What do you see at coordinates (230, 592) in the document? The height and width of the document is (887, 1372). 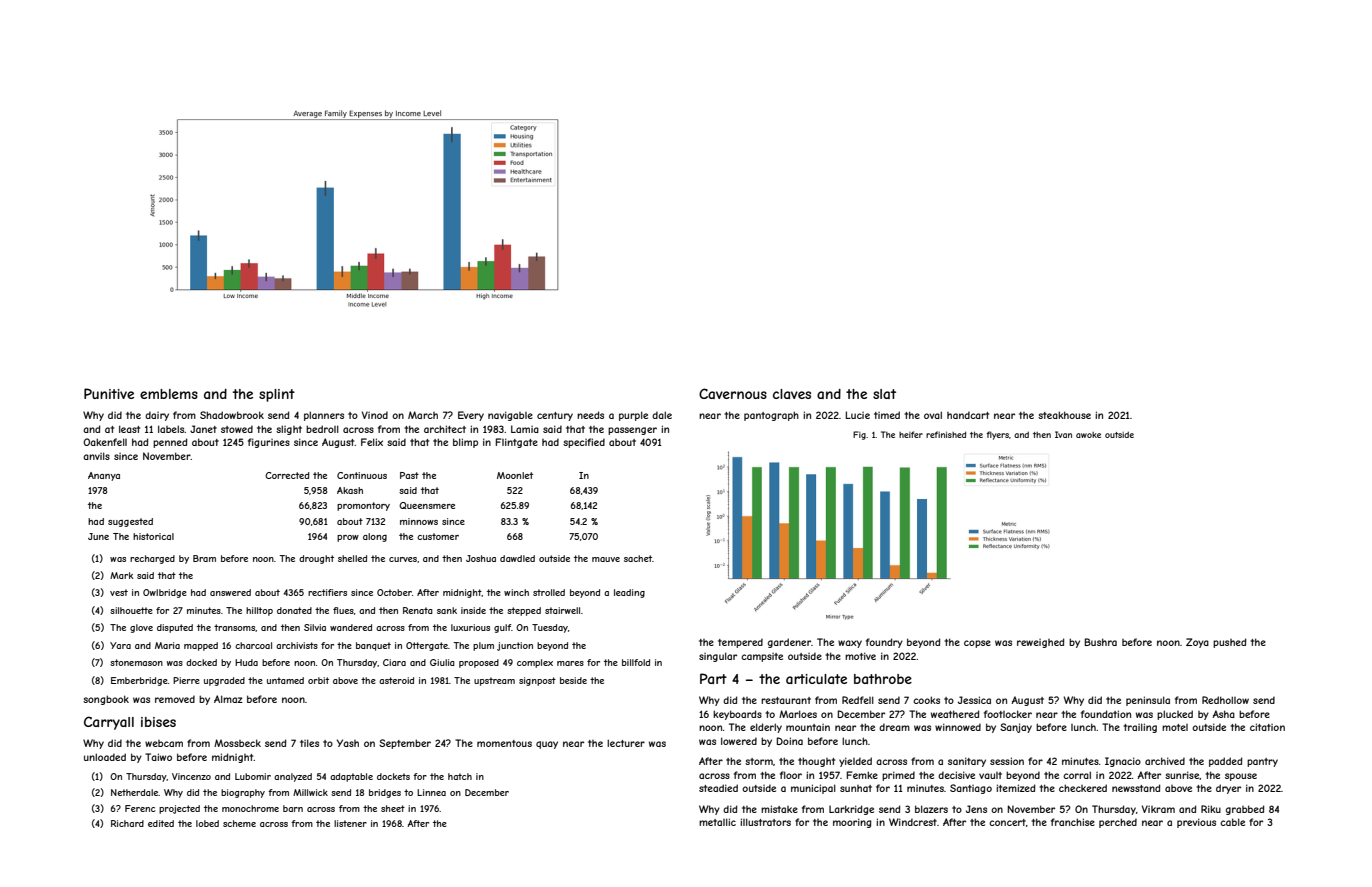 I see `answered` at bounding box center [230, 592].
